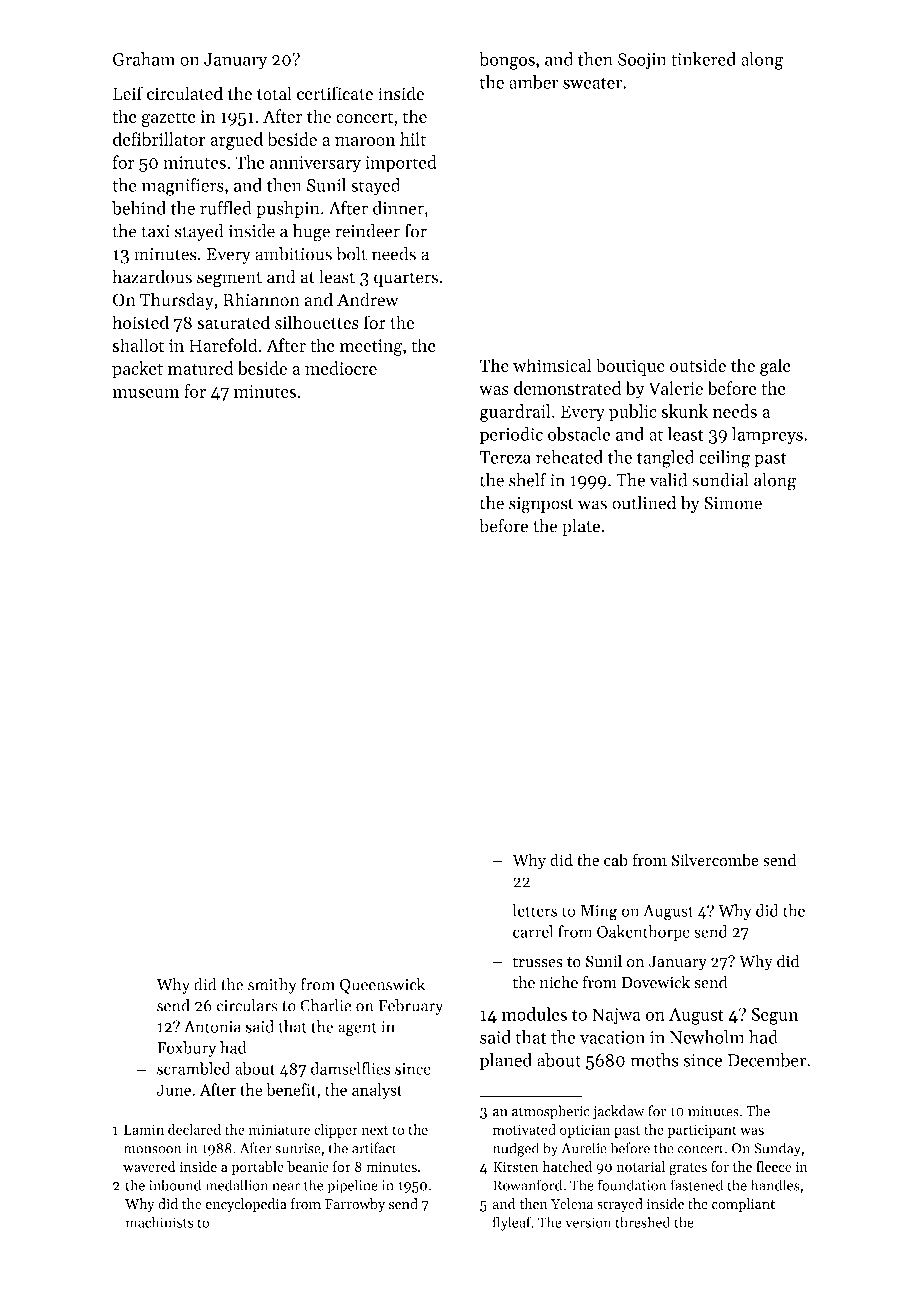  Describe the element at coordinates (272, 986) in the page. I see `smithy` at that location.
